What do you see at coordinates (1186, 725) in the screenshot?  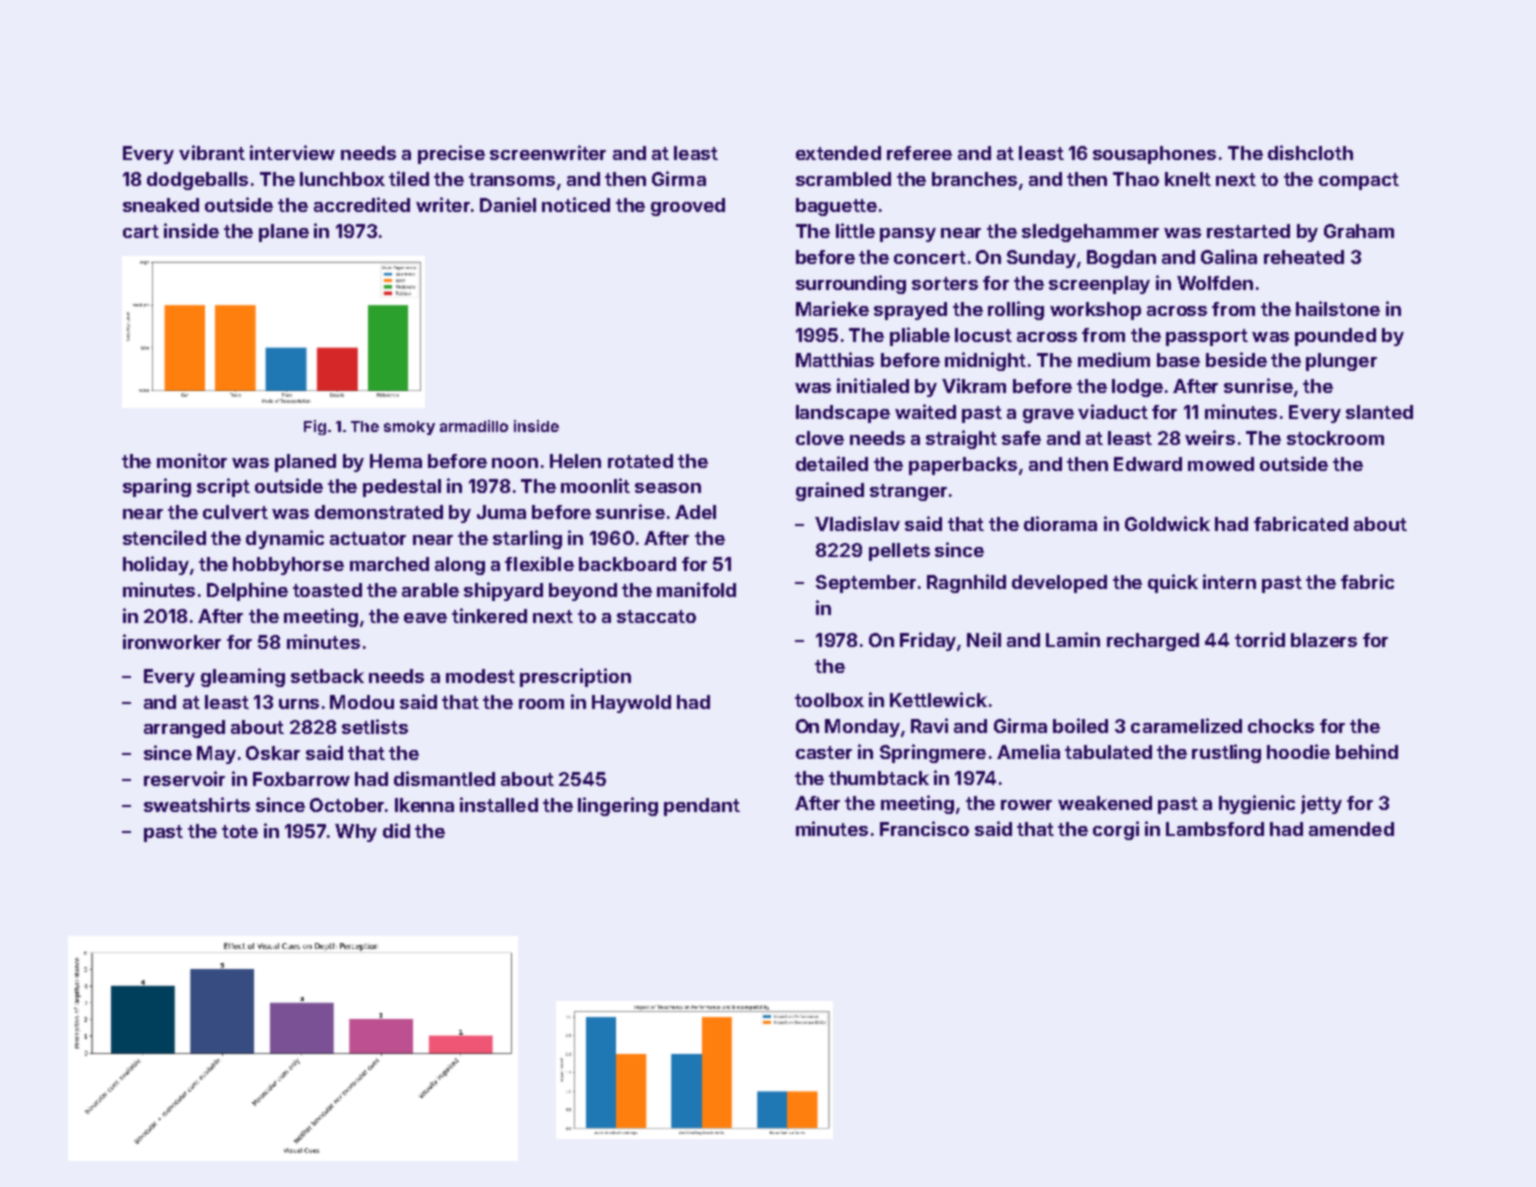 I see `caramelized` at bounding box center [1186, 725].
